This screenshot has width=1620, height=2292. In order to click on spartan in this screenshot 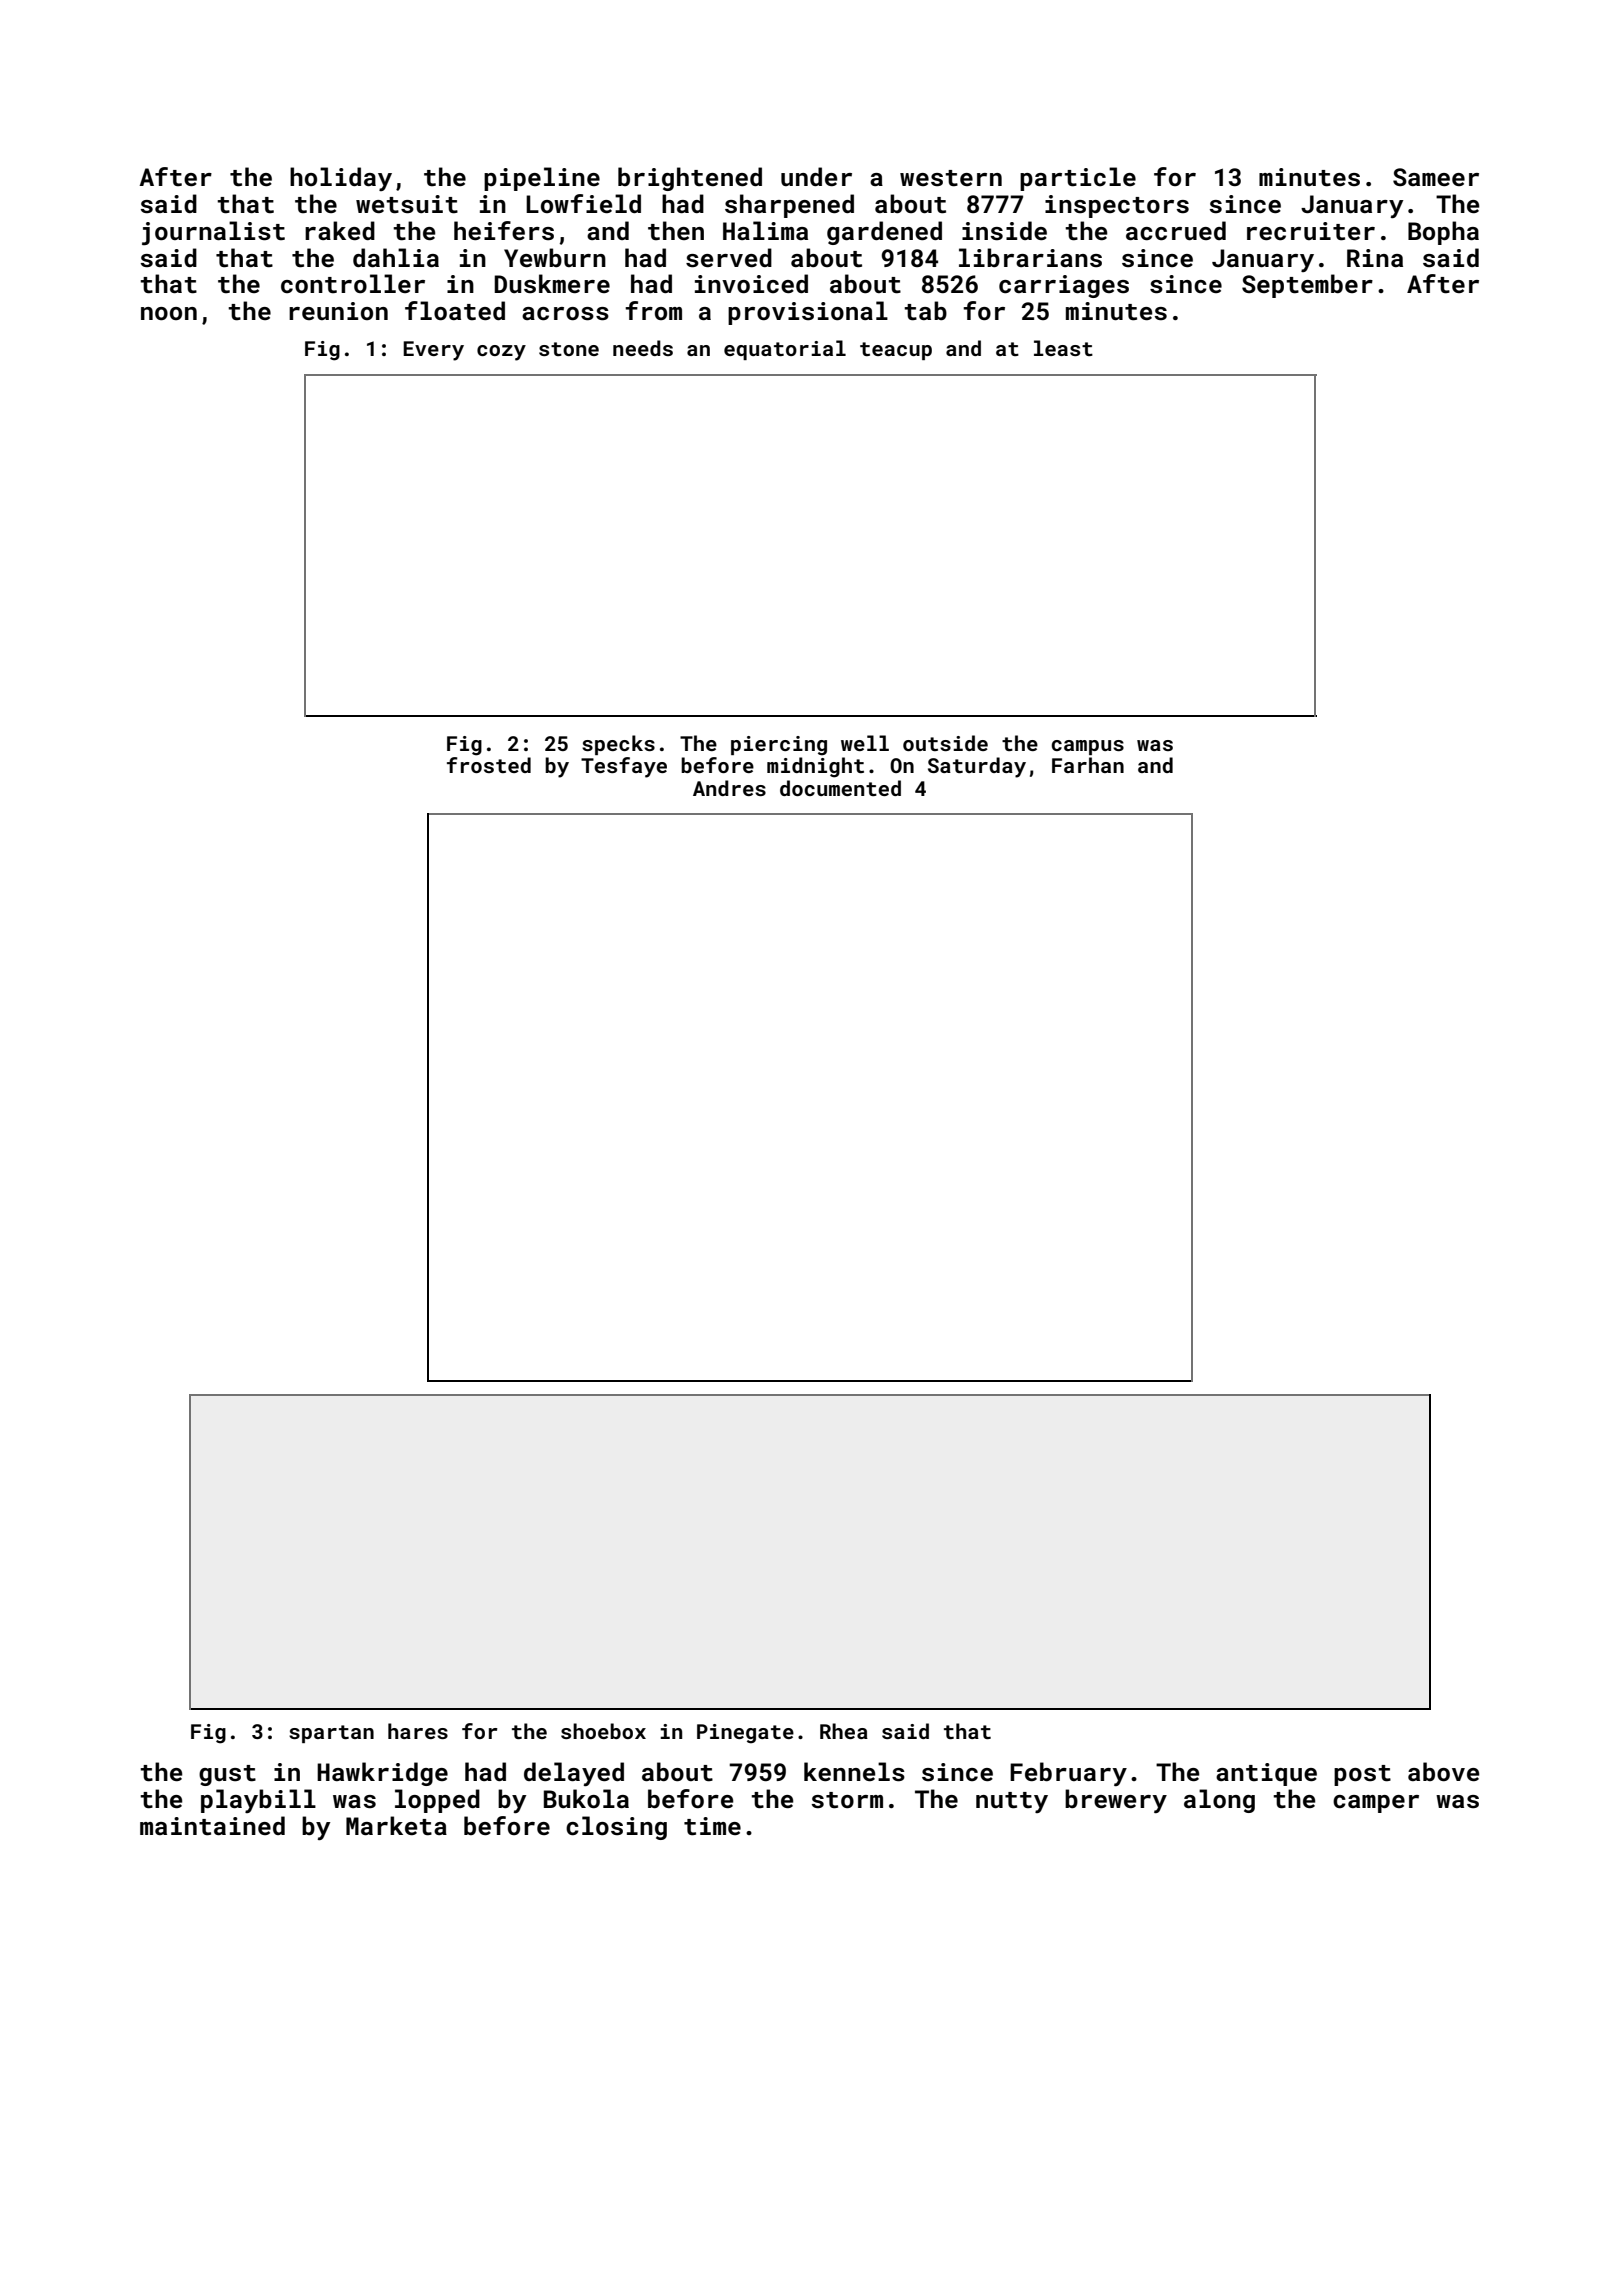, I will do `click(331, 1734)`.
